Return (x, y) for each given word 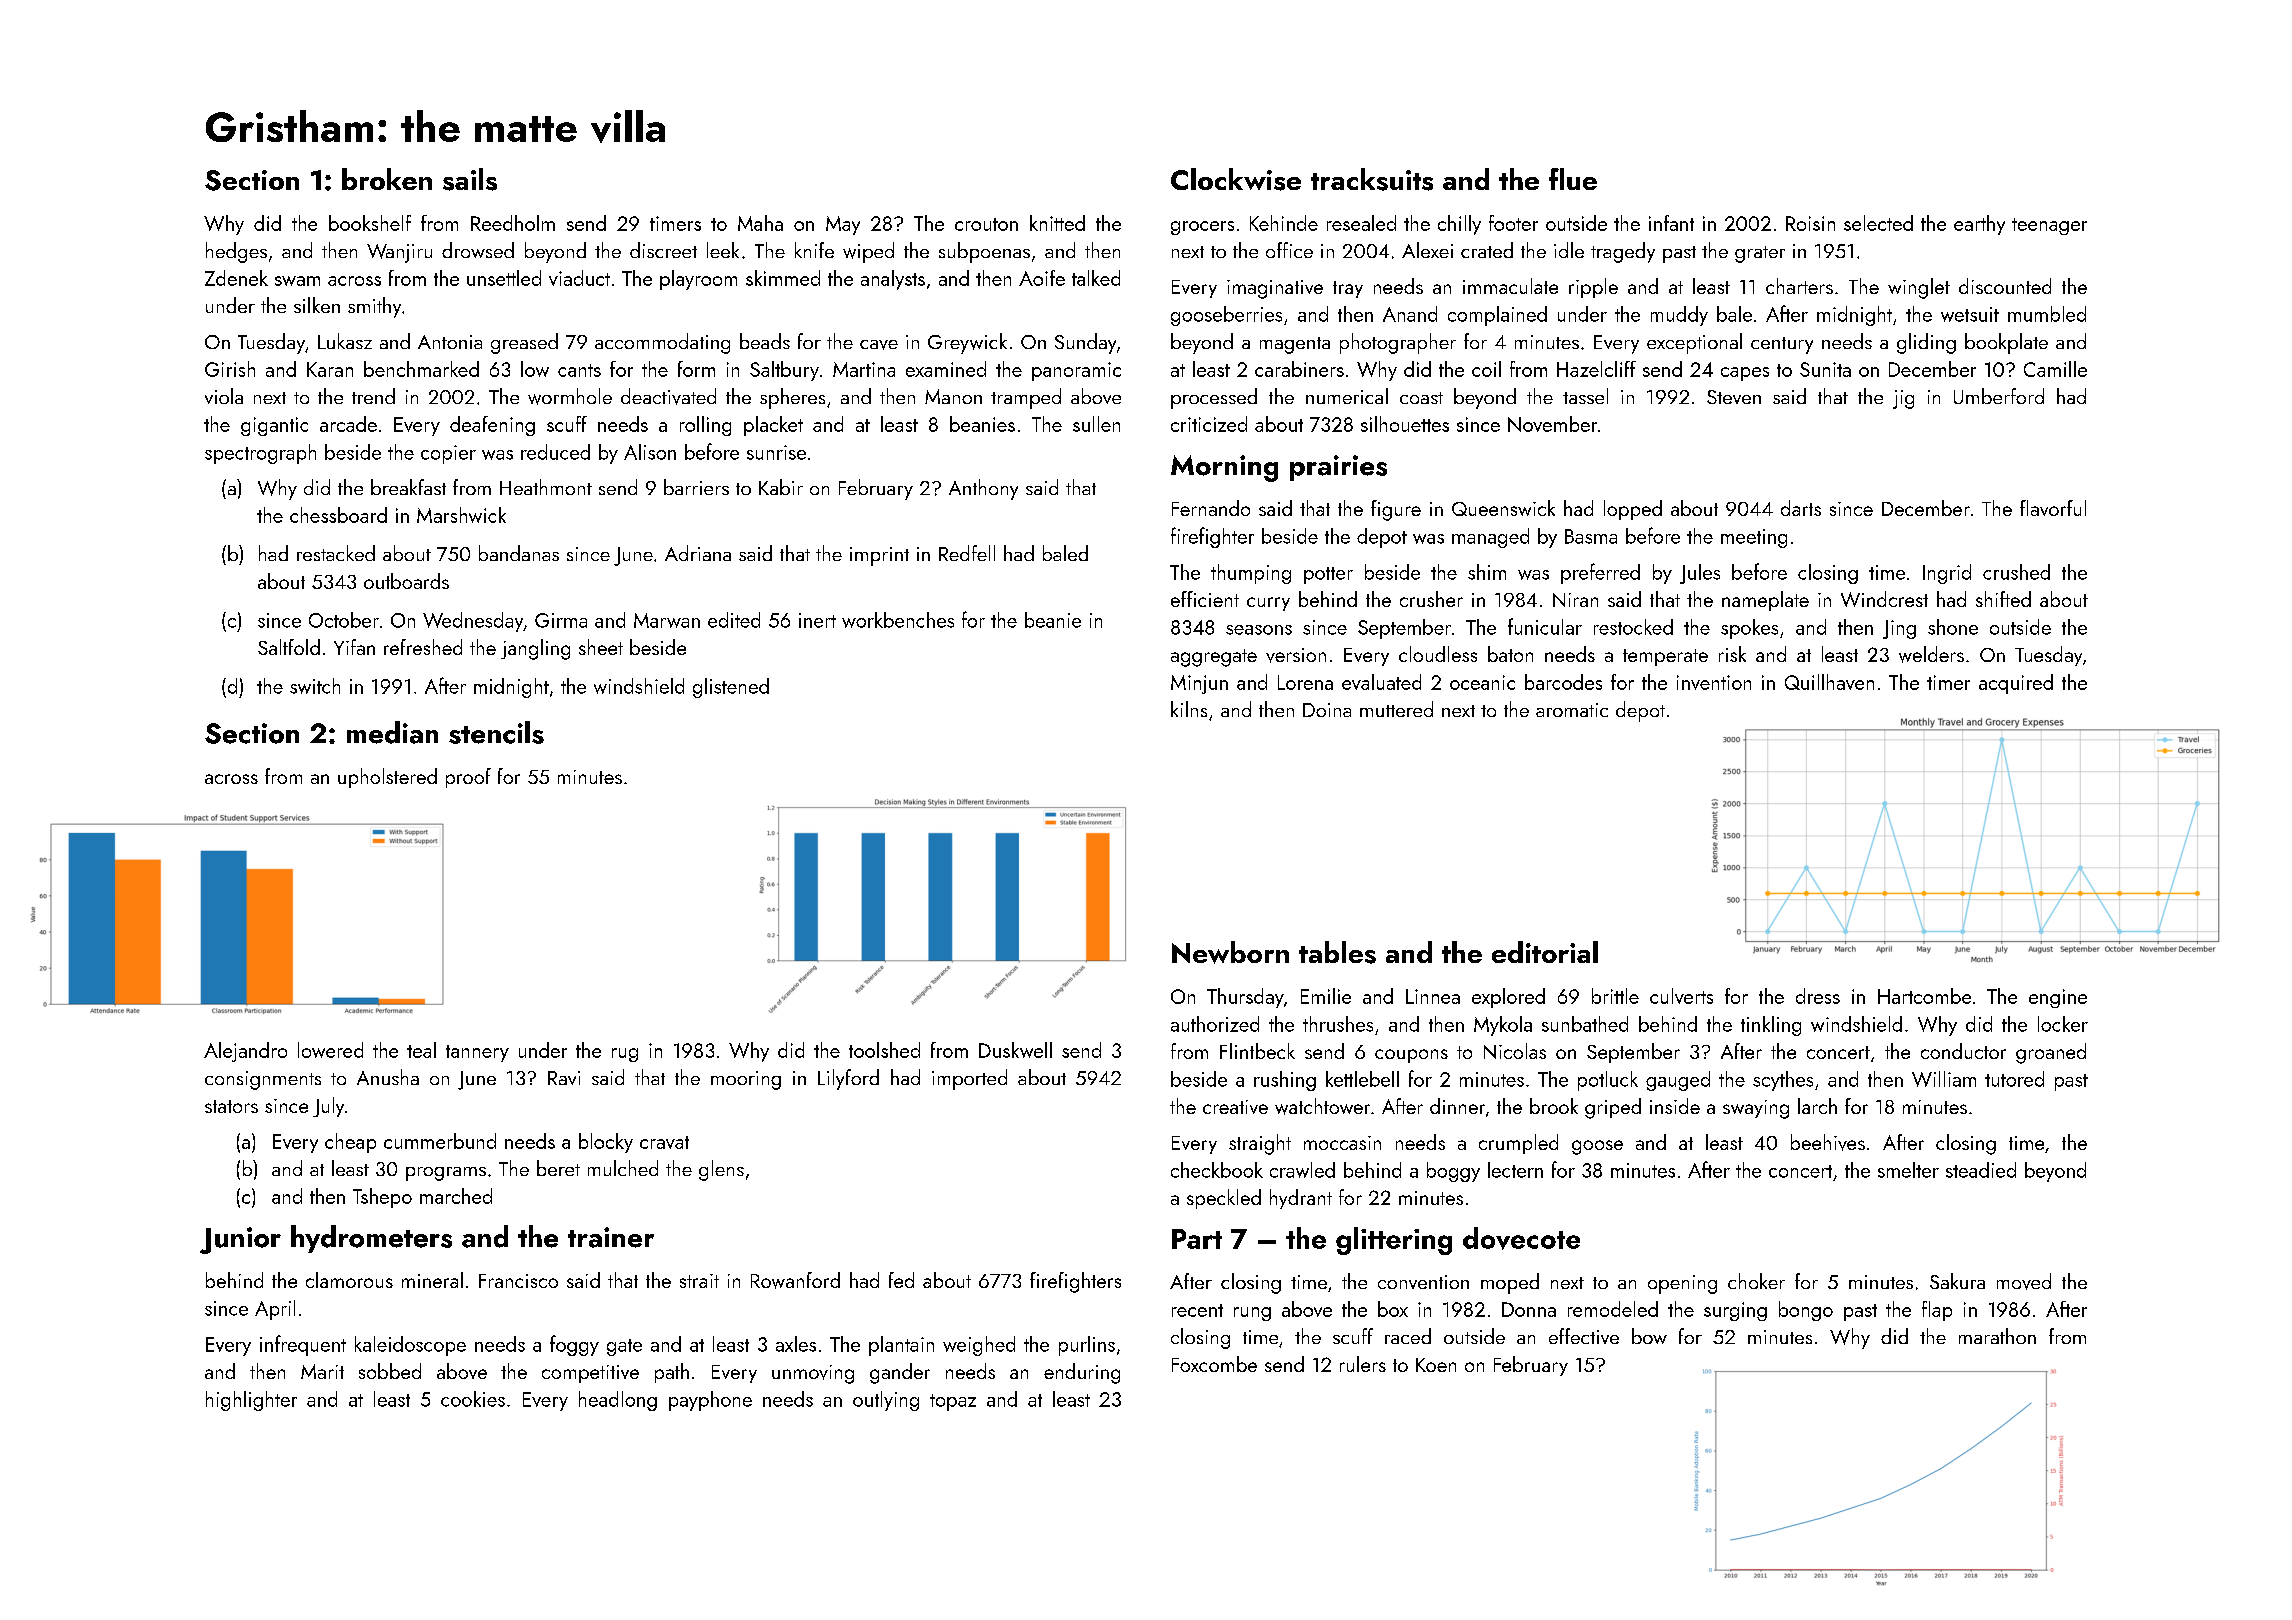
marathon (1997, 1336)
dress (1818, 996)
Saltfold (289, 647)
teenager (2049, 226)
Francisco (518, 1281)
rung (1252, 1314)
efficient (1205, 599)
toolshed (884, 1050)
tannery (477, 1053)
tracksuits (1372, 179)
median (392, 732)
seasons (1259, 630)
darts (1801, 508)
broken (387, 179)
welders (1931, 654)
